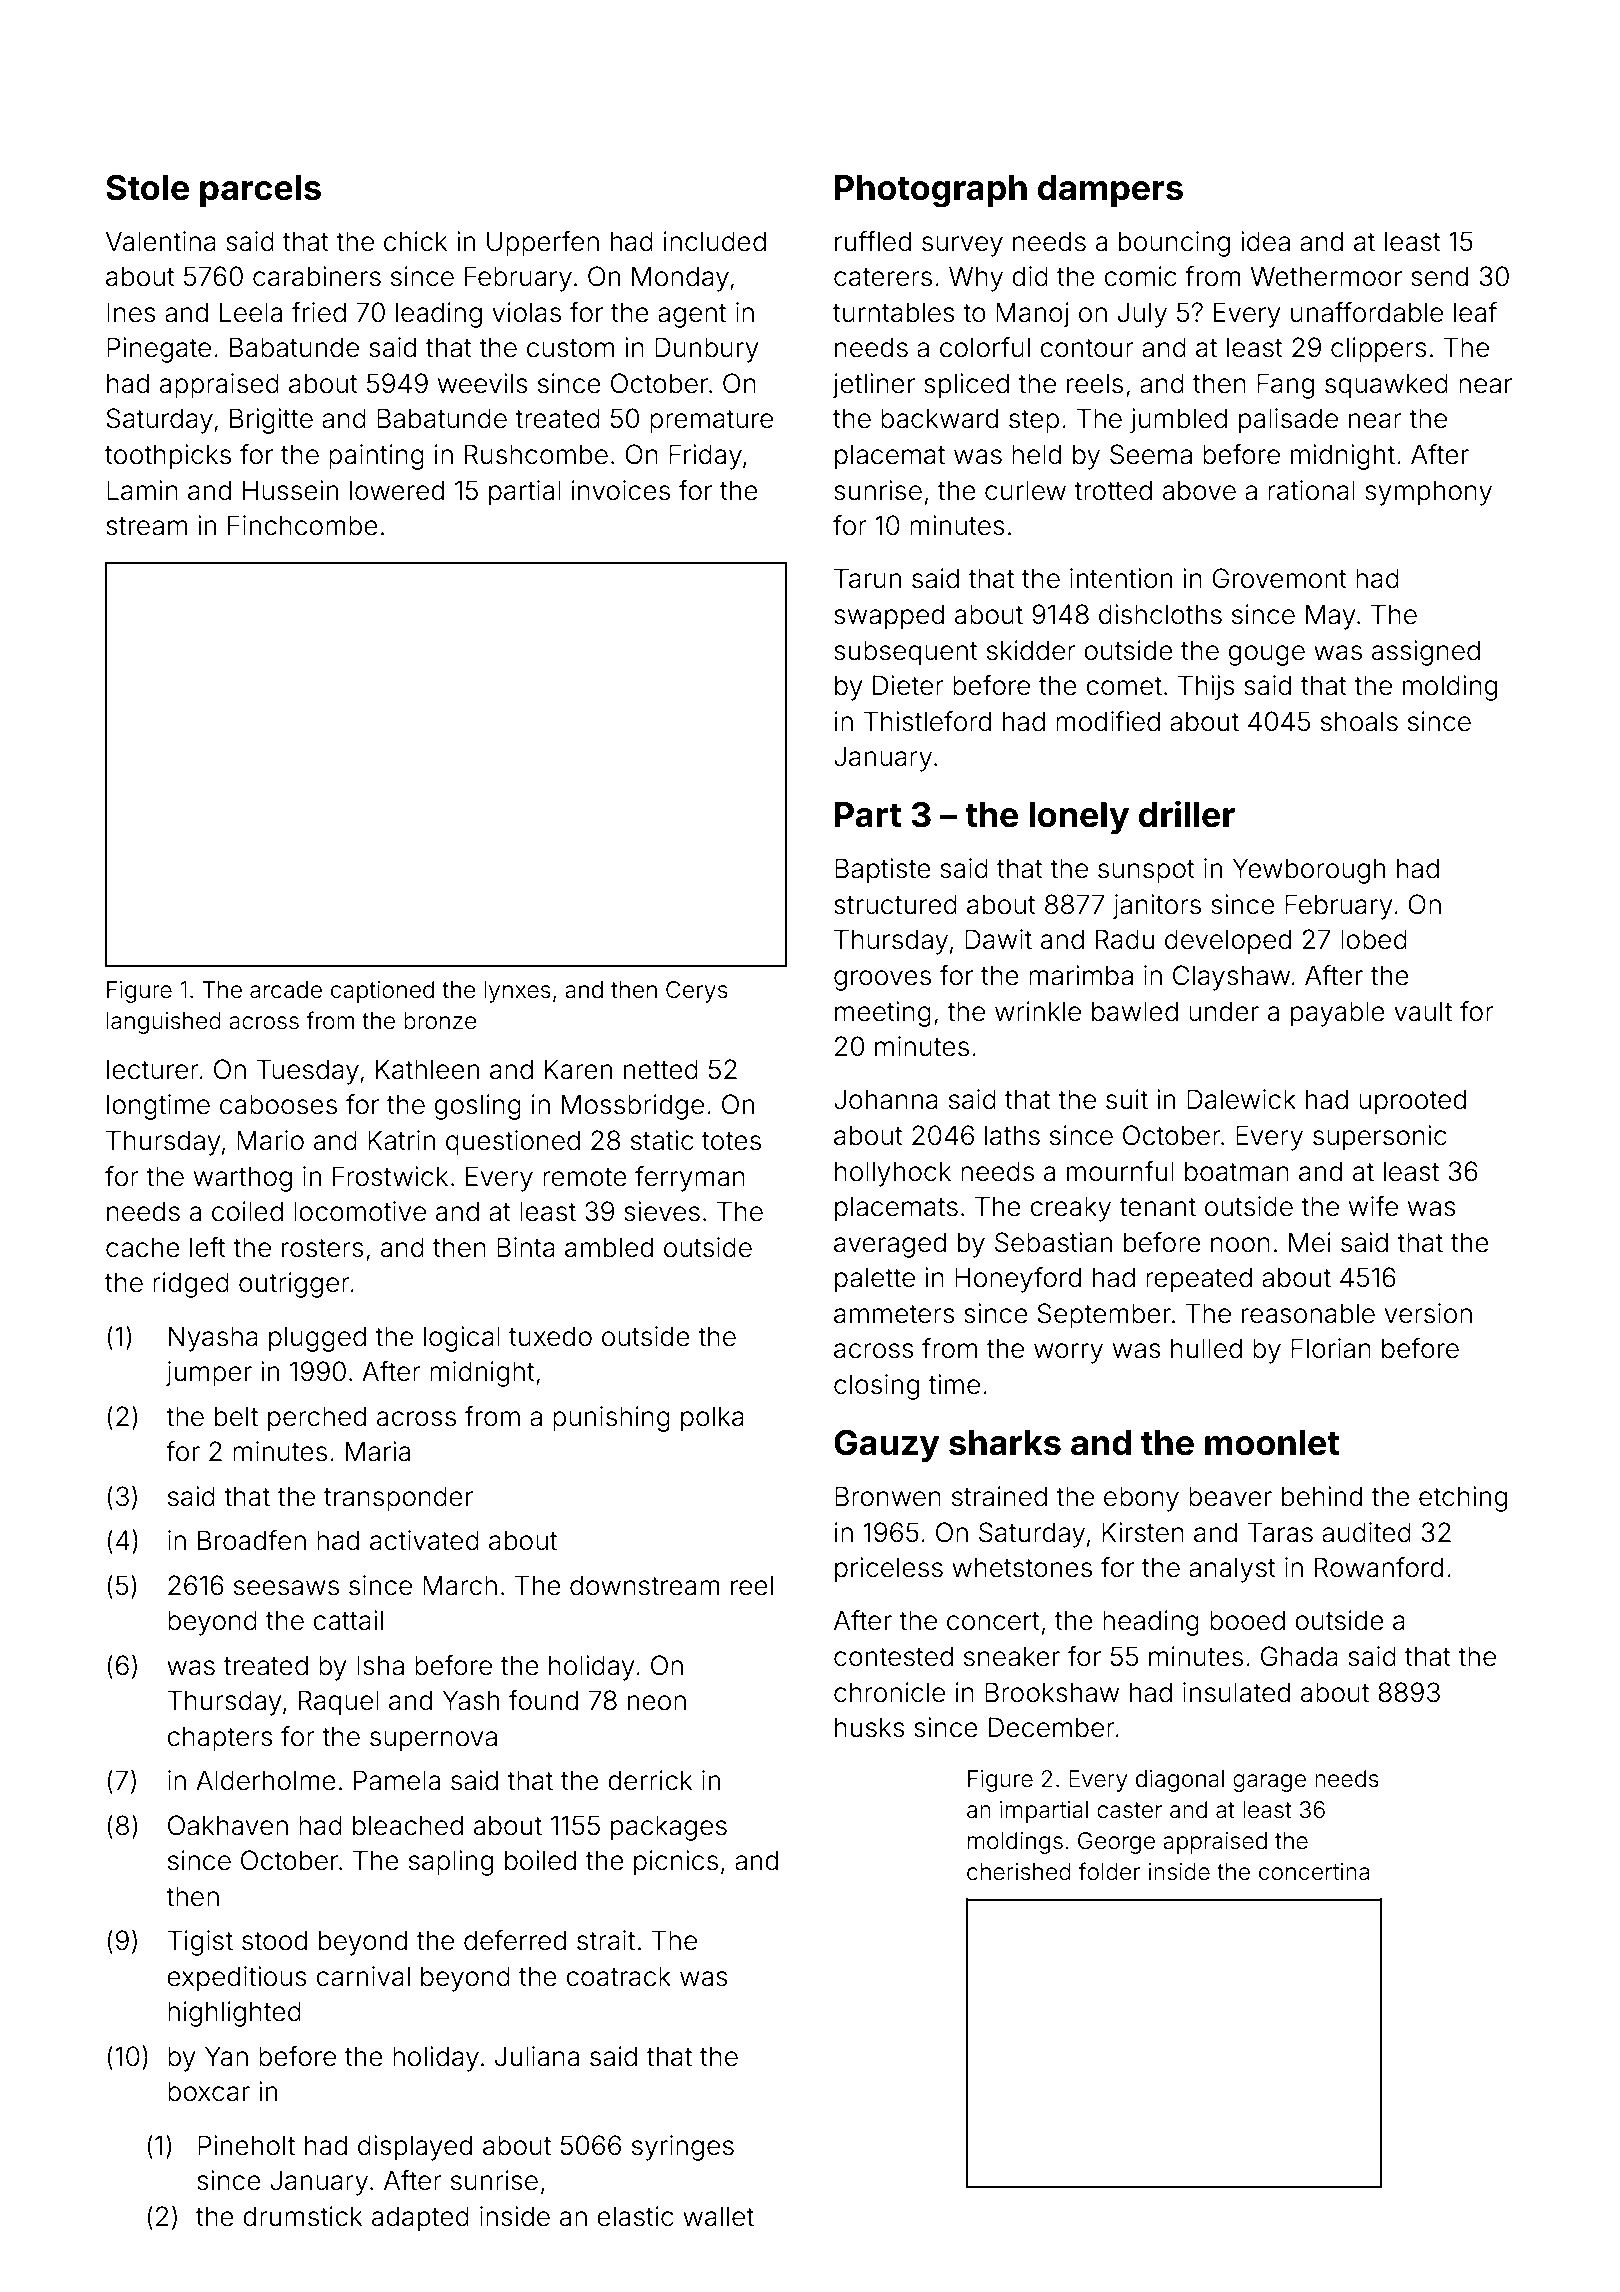 The height and width of the document is (2292, 1620). What do you see at coordinates (712, 1419) in the document?
I see `polka` at bounding box center [712, 1419].
